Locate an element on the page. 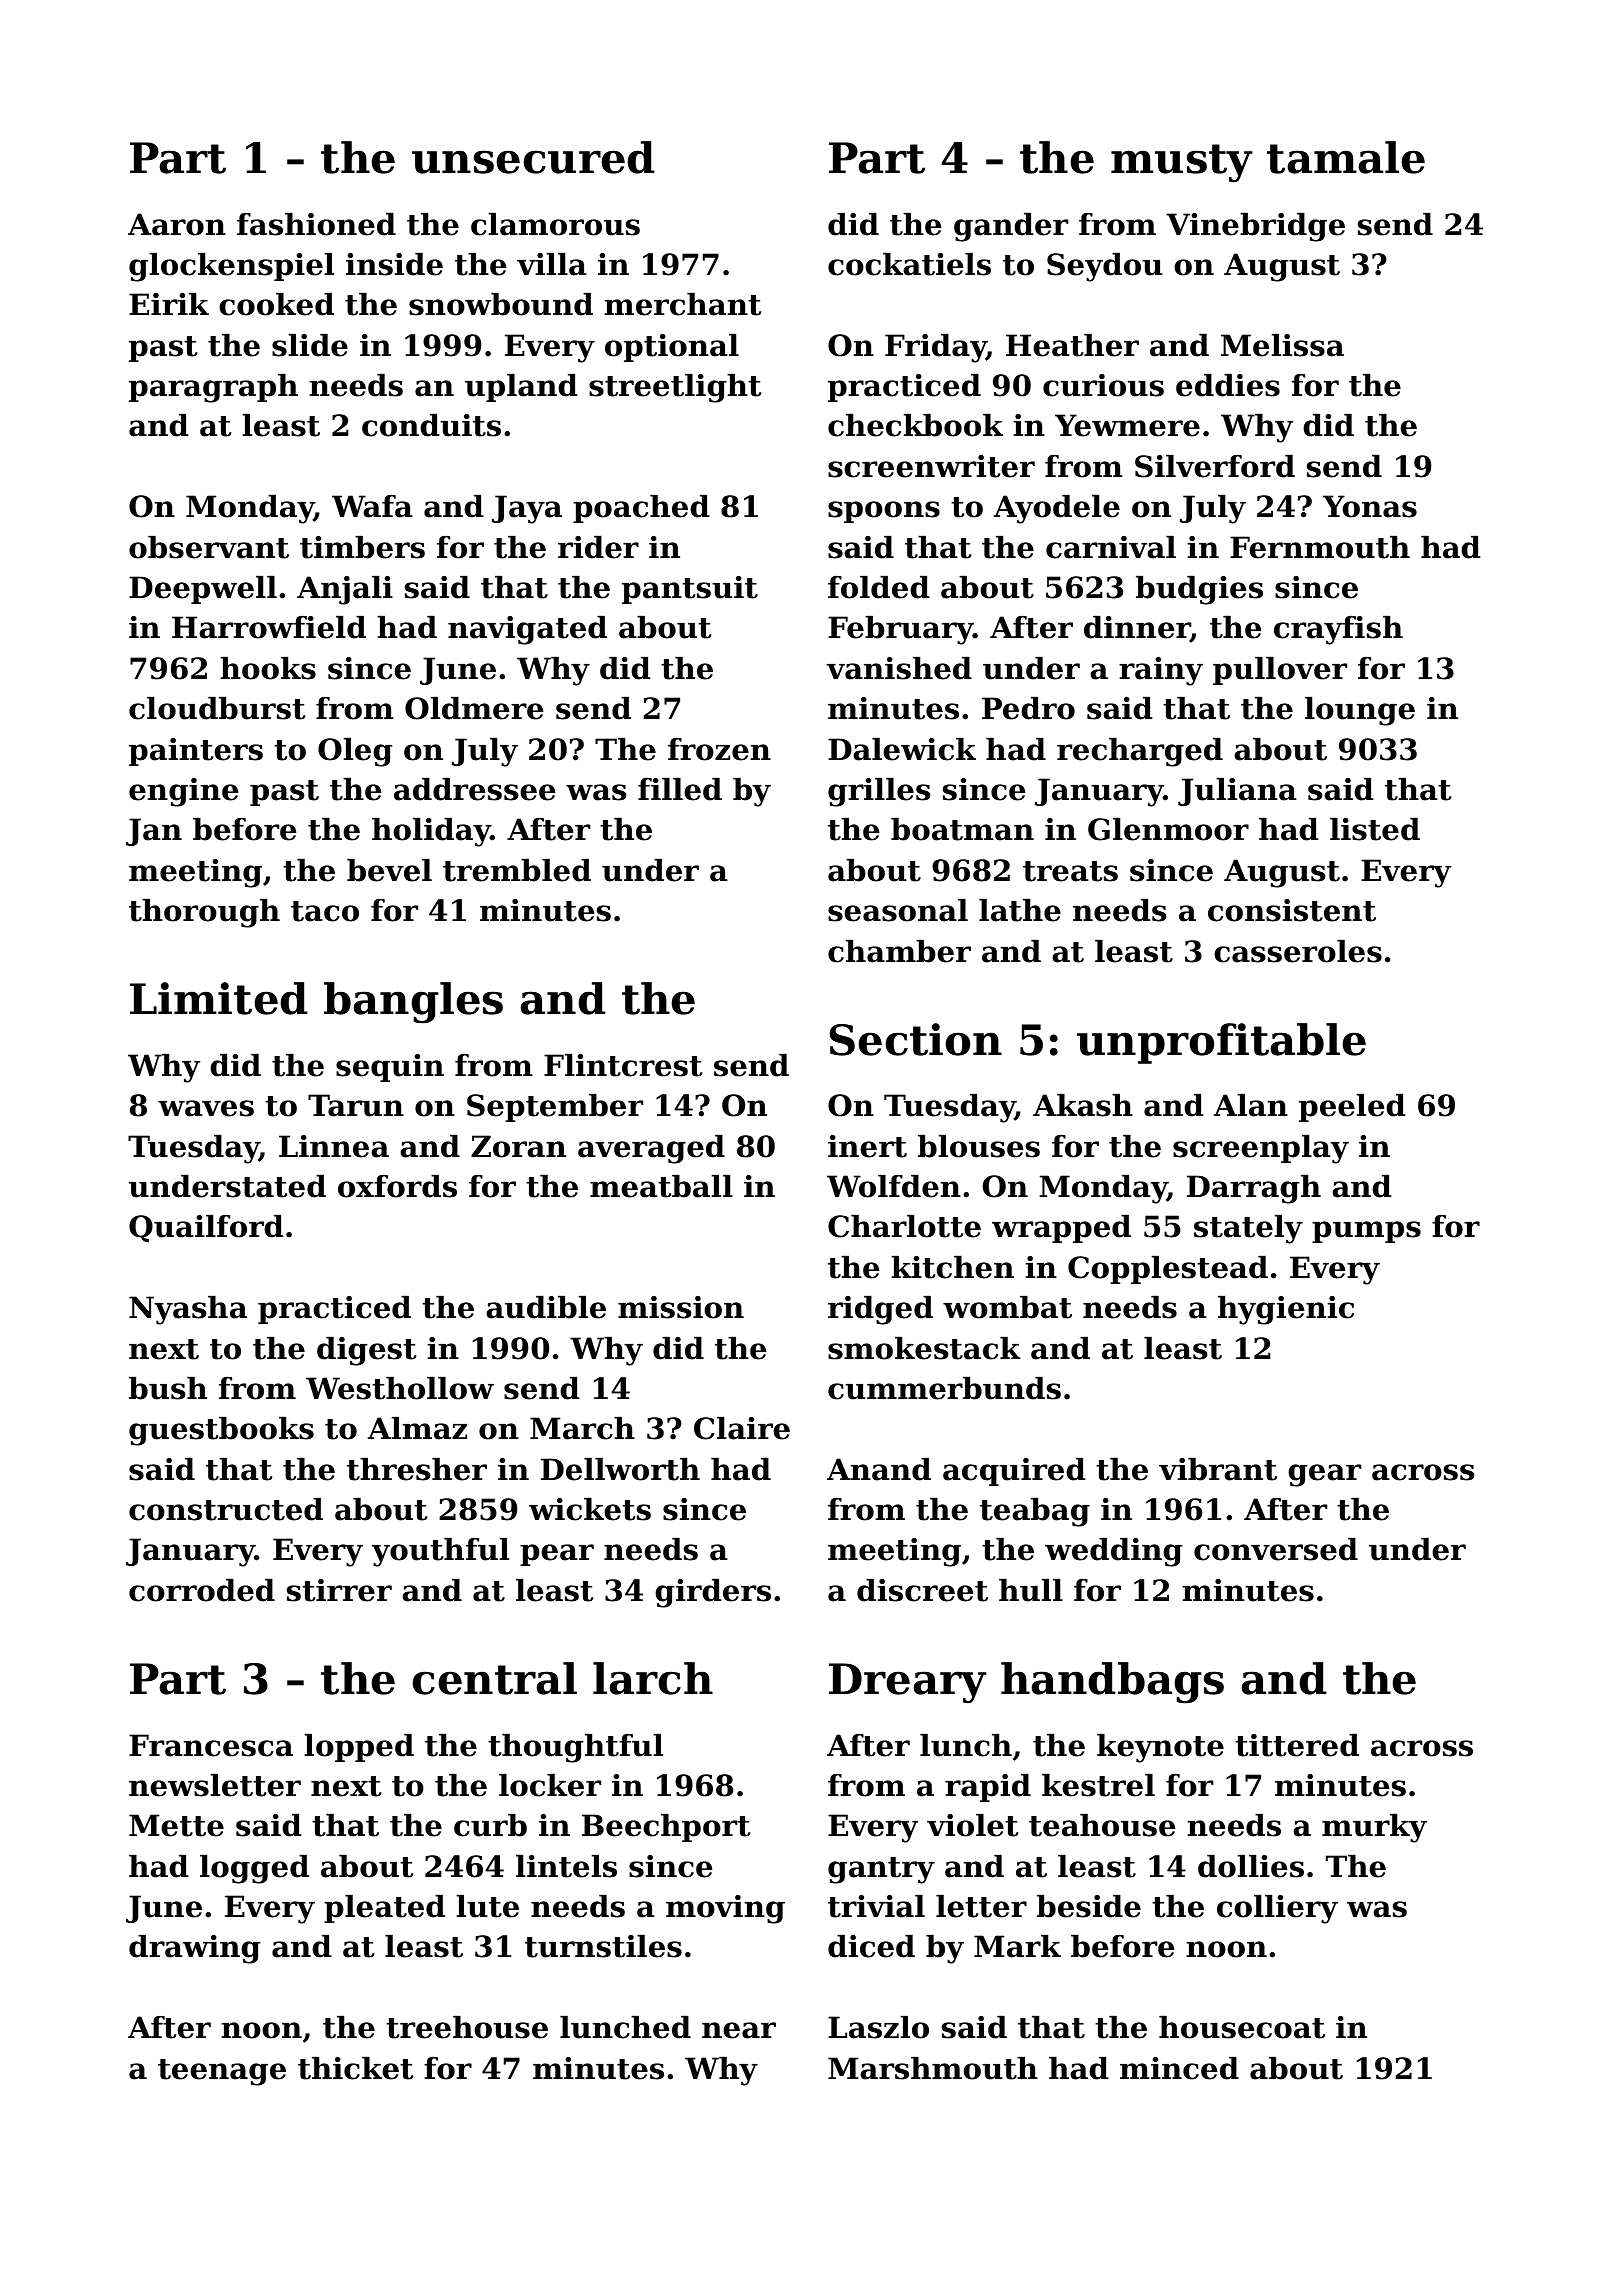 The width and height of the page is (1620, 2292). mission is located at coordinates (681, 1307).
